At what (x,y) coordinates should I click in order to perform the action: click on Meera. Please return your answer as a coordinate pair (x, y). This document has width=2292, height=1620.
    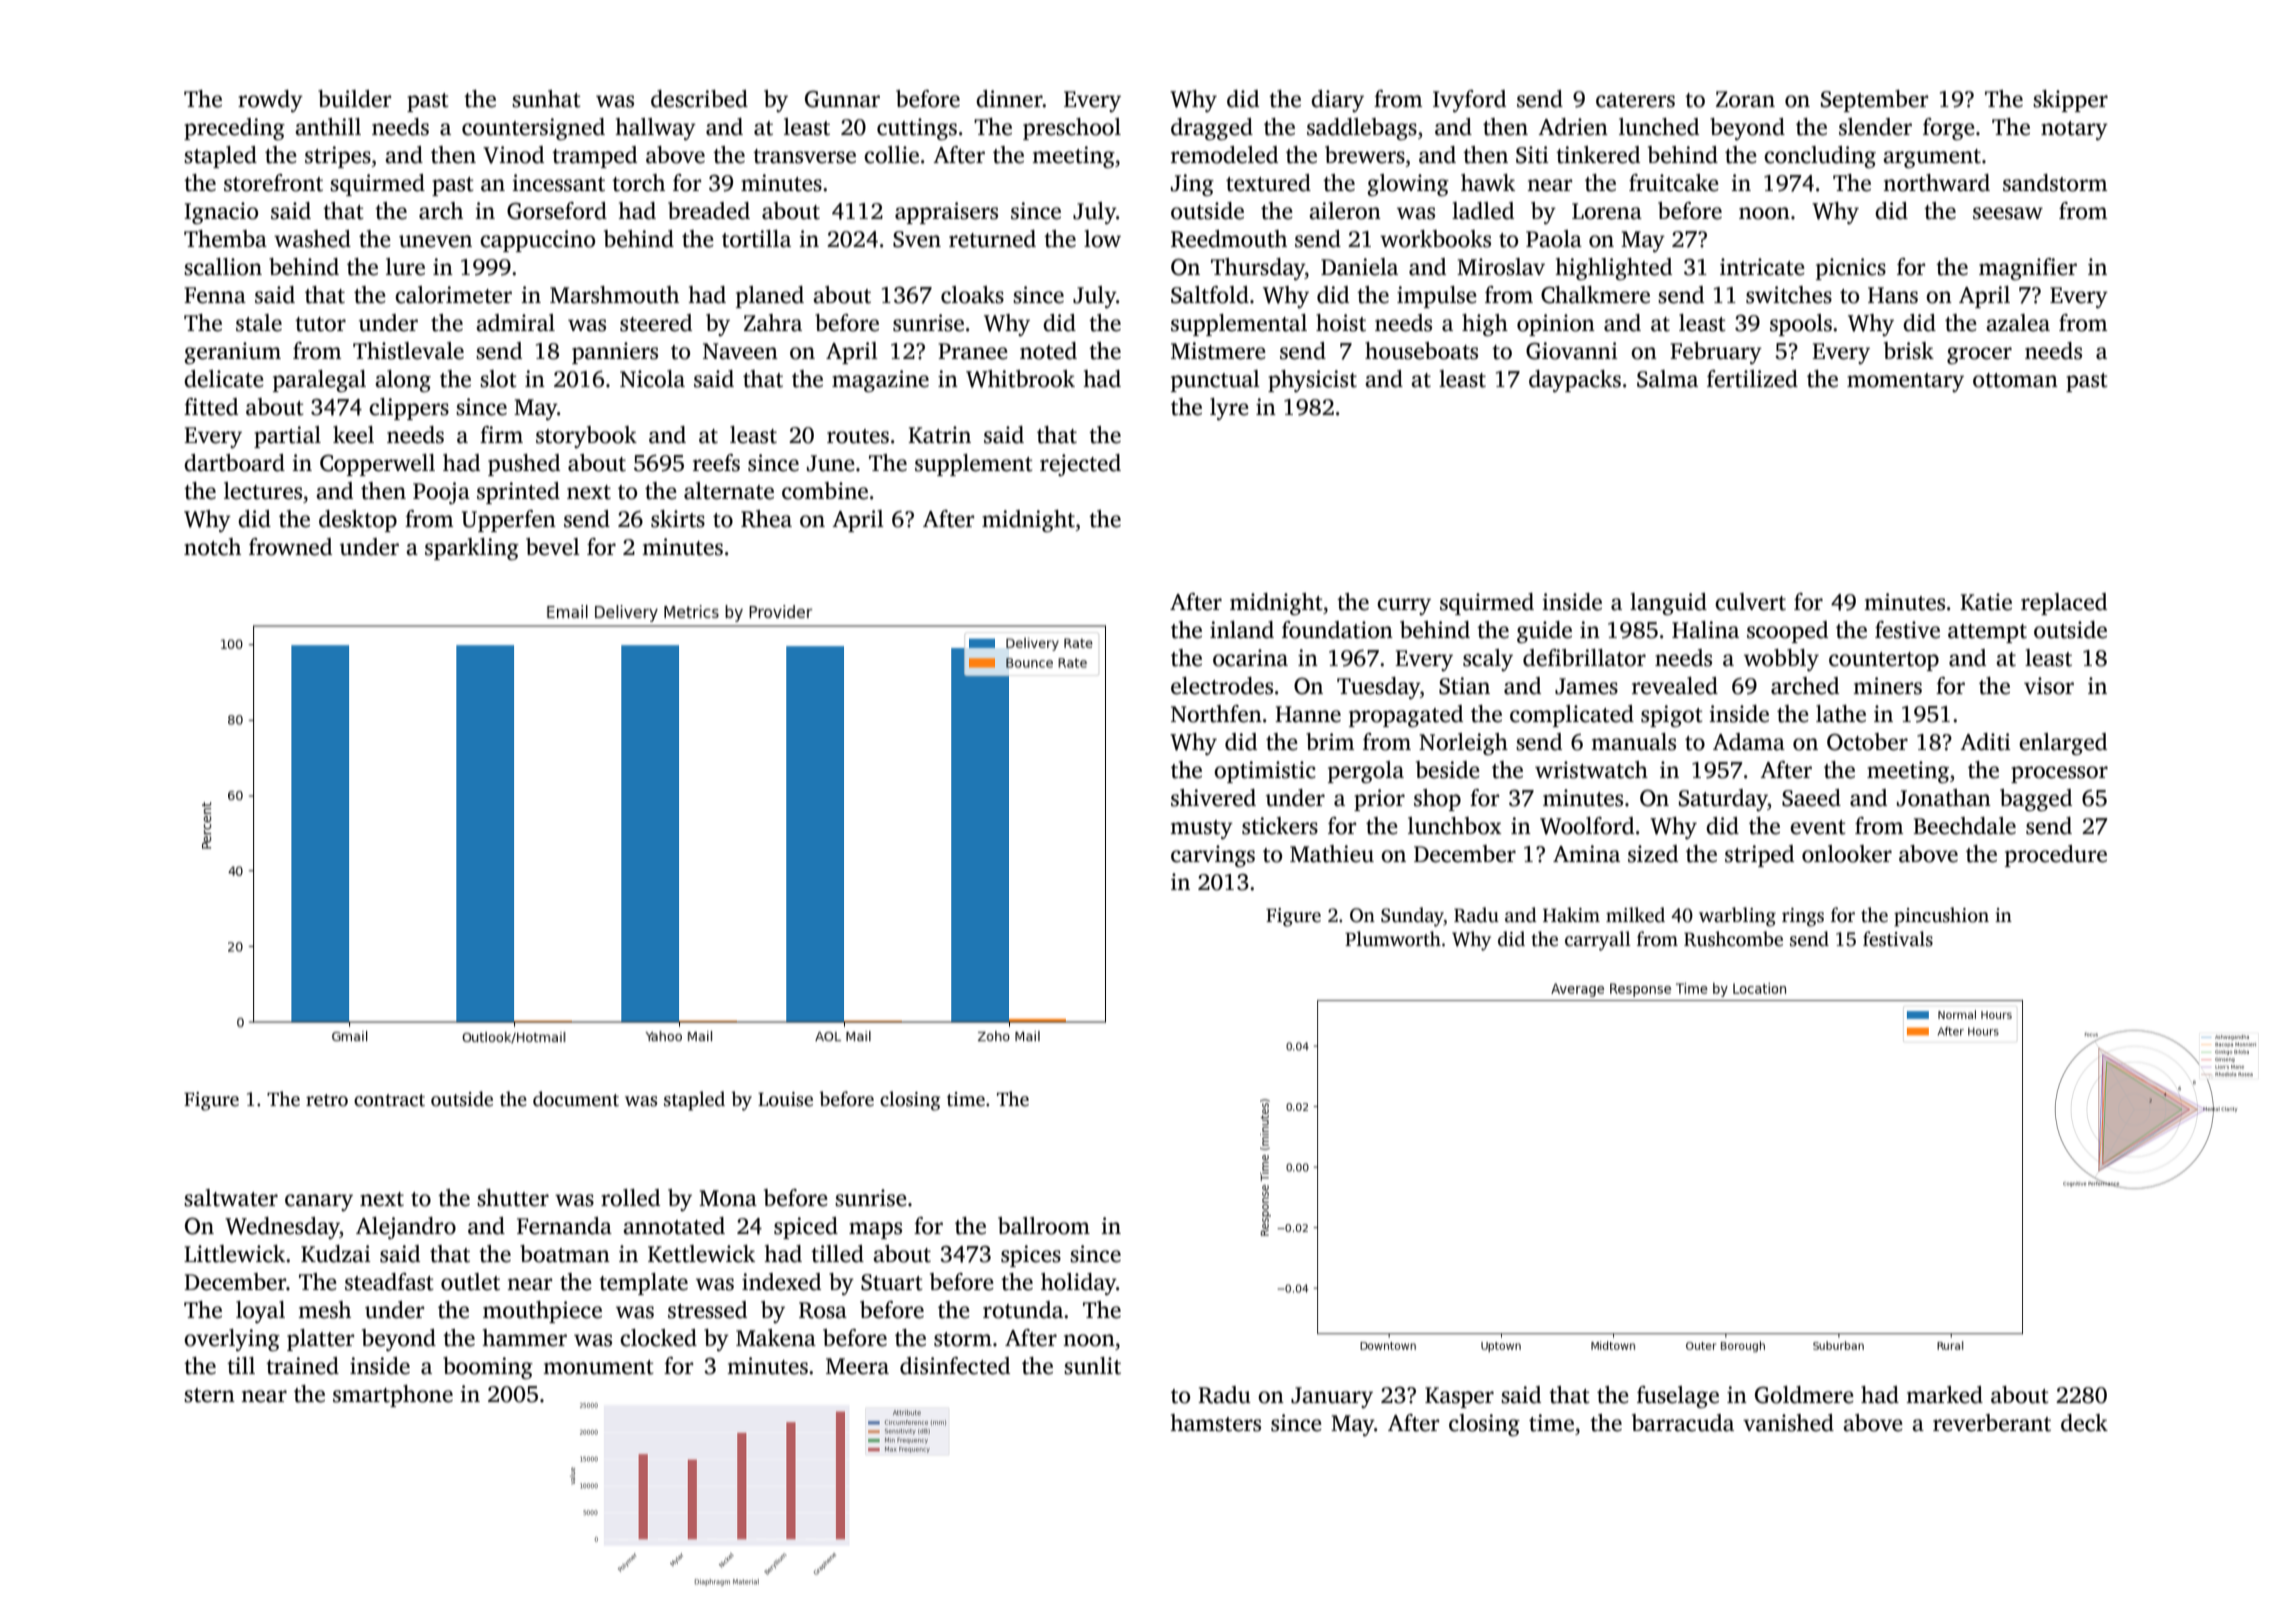
    Looking at the image, I should click on (857, 1366).
